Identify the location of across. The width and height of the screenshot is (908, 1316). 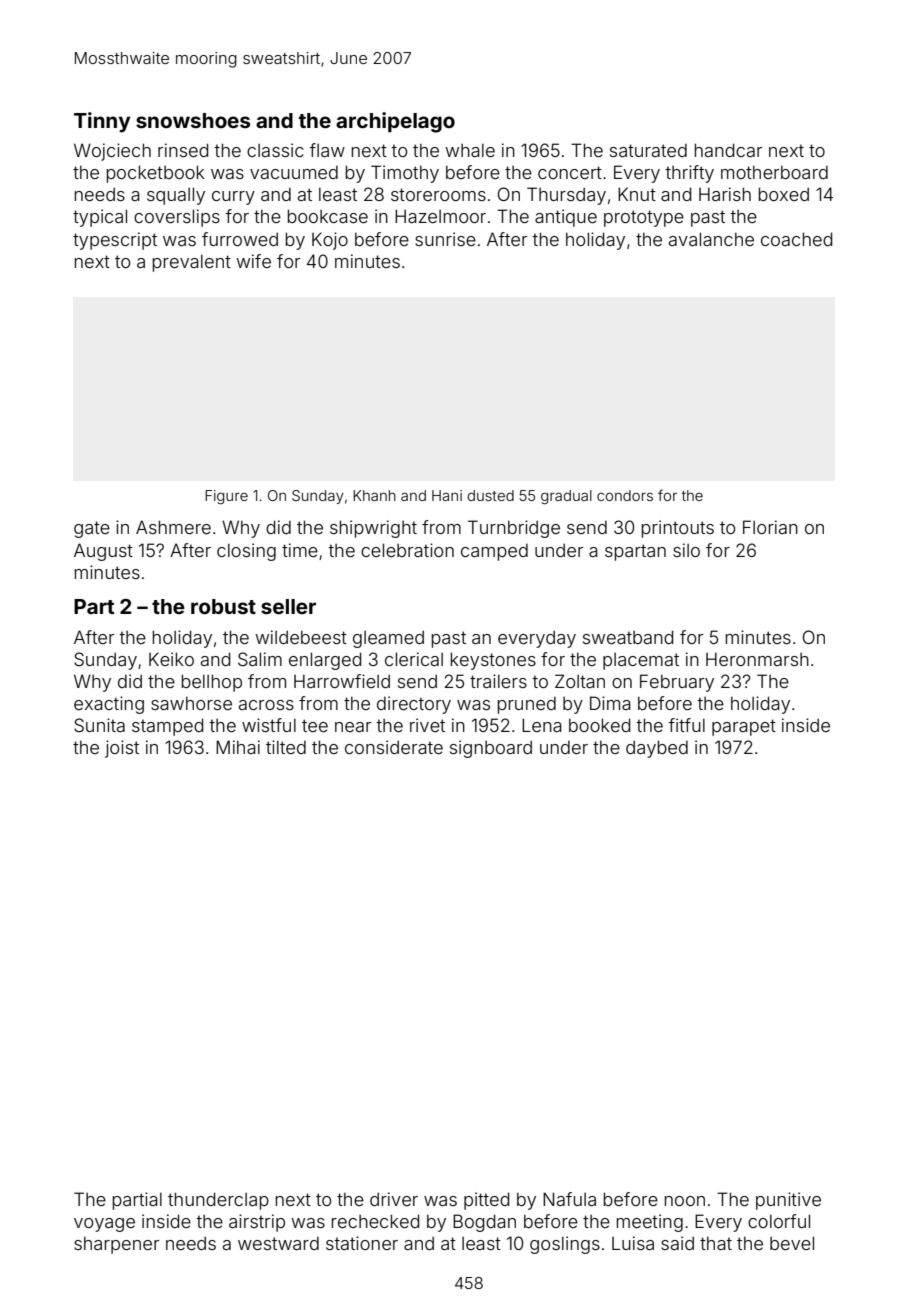
(266, 705).
